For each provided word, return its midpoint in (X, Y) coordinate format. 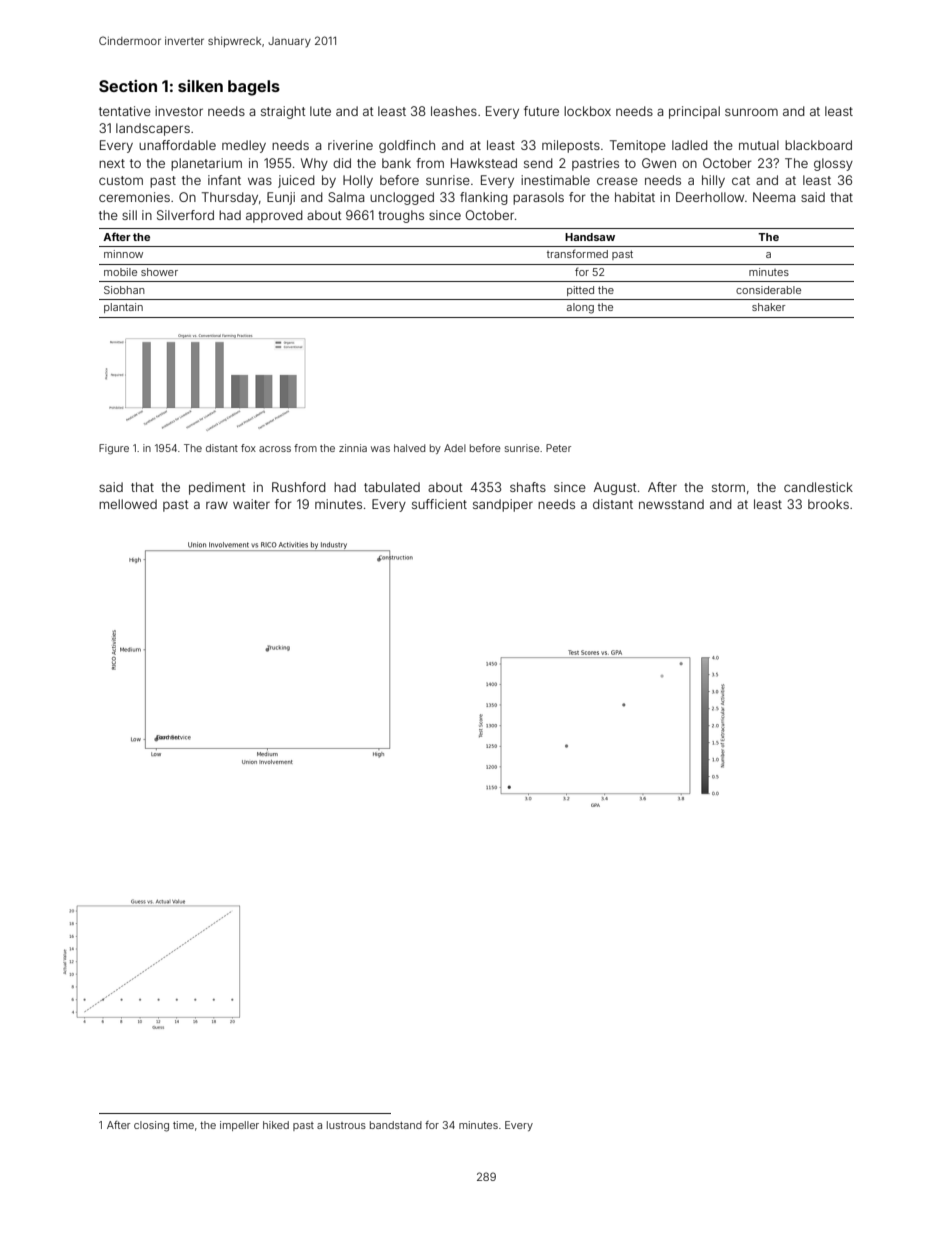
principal (694, 112)
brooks (828, 504)
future (541, 111)
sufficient (439, 504)
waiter (251, 504)
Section (128, 86)
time (183, 1125)
